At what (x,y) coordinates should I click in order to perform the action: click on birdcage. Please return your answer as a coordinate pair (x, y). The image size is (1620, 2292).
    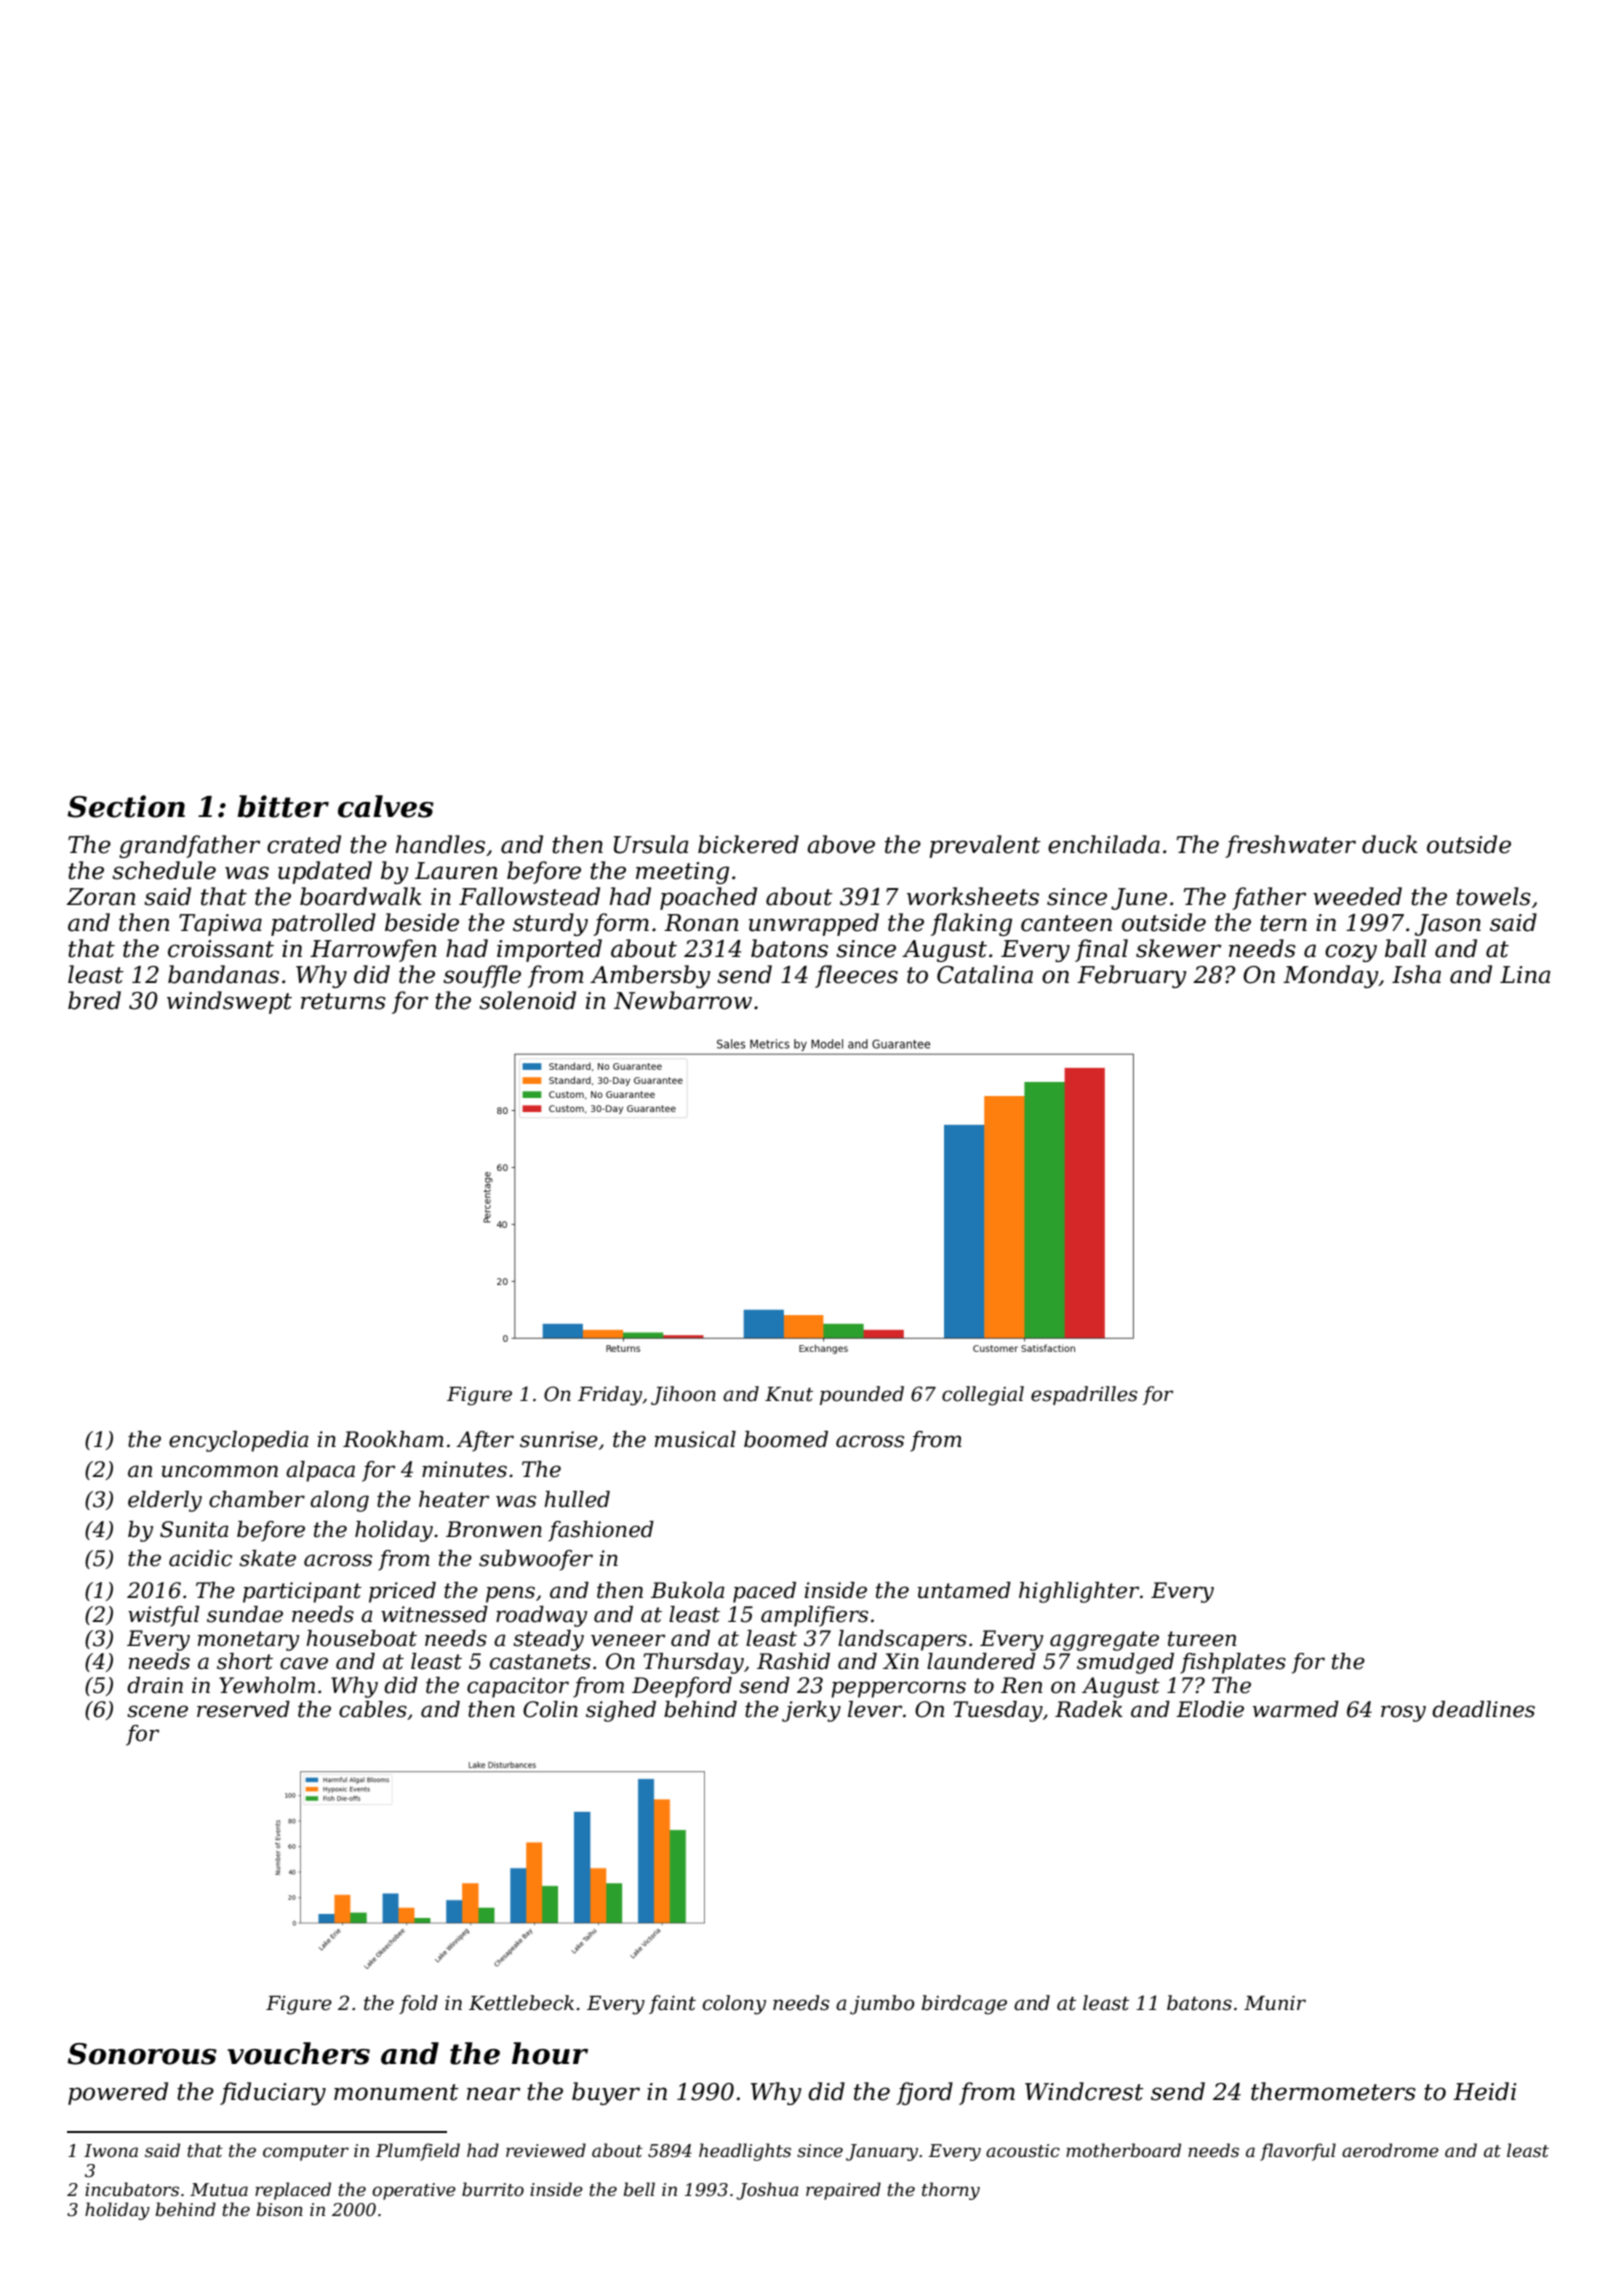
    Looking at the image, I should click on (964, 2005).
